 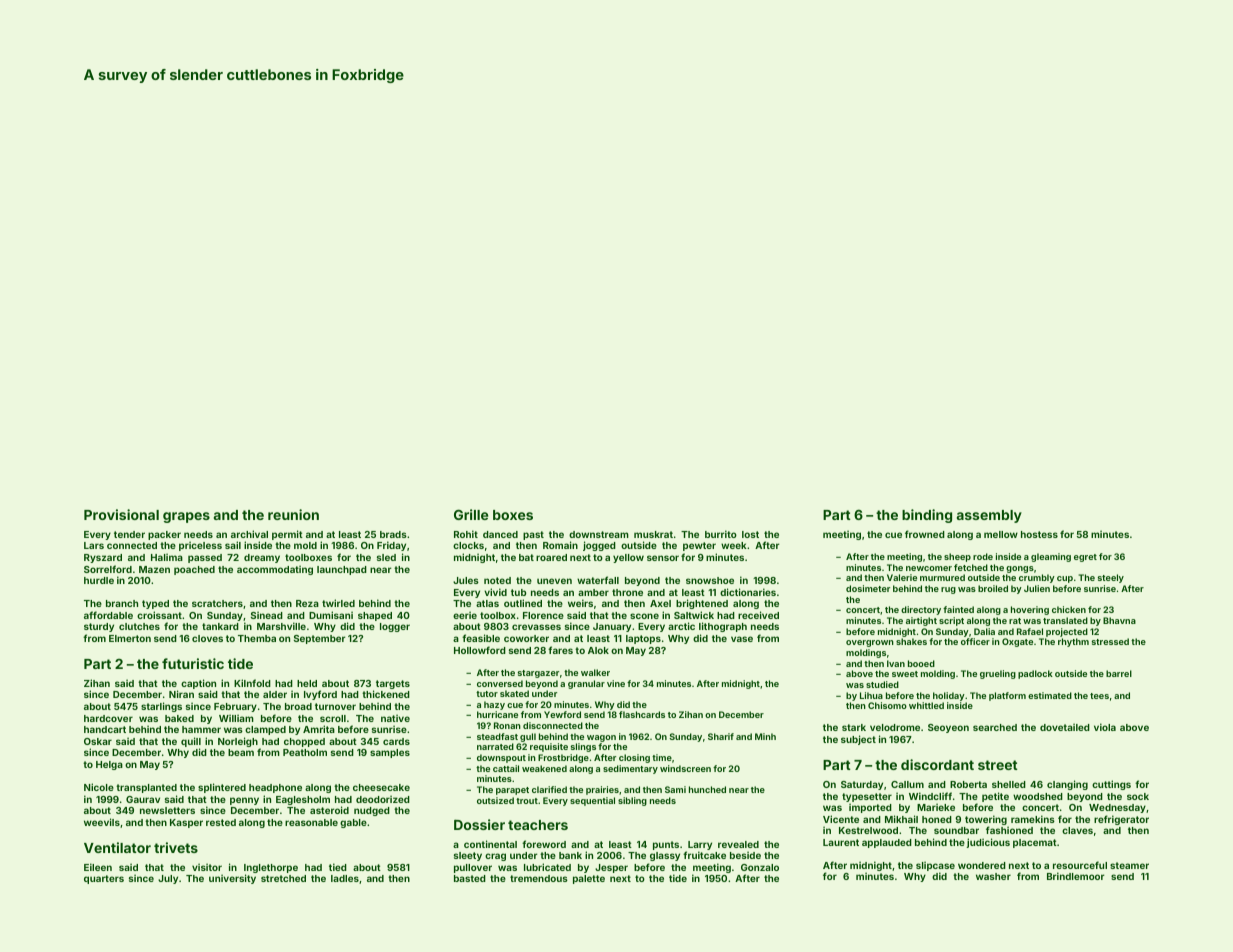 I want to click on scroll, so click(x=333, y=718).
